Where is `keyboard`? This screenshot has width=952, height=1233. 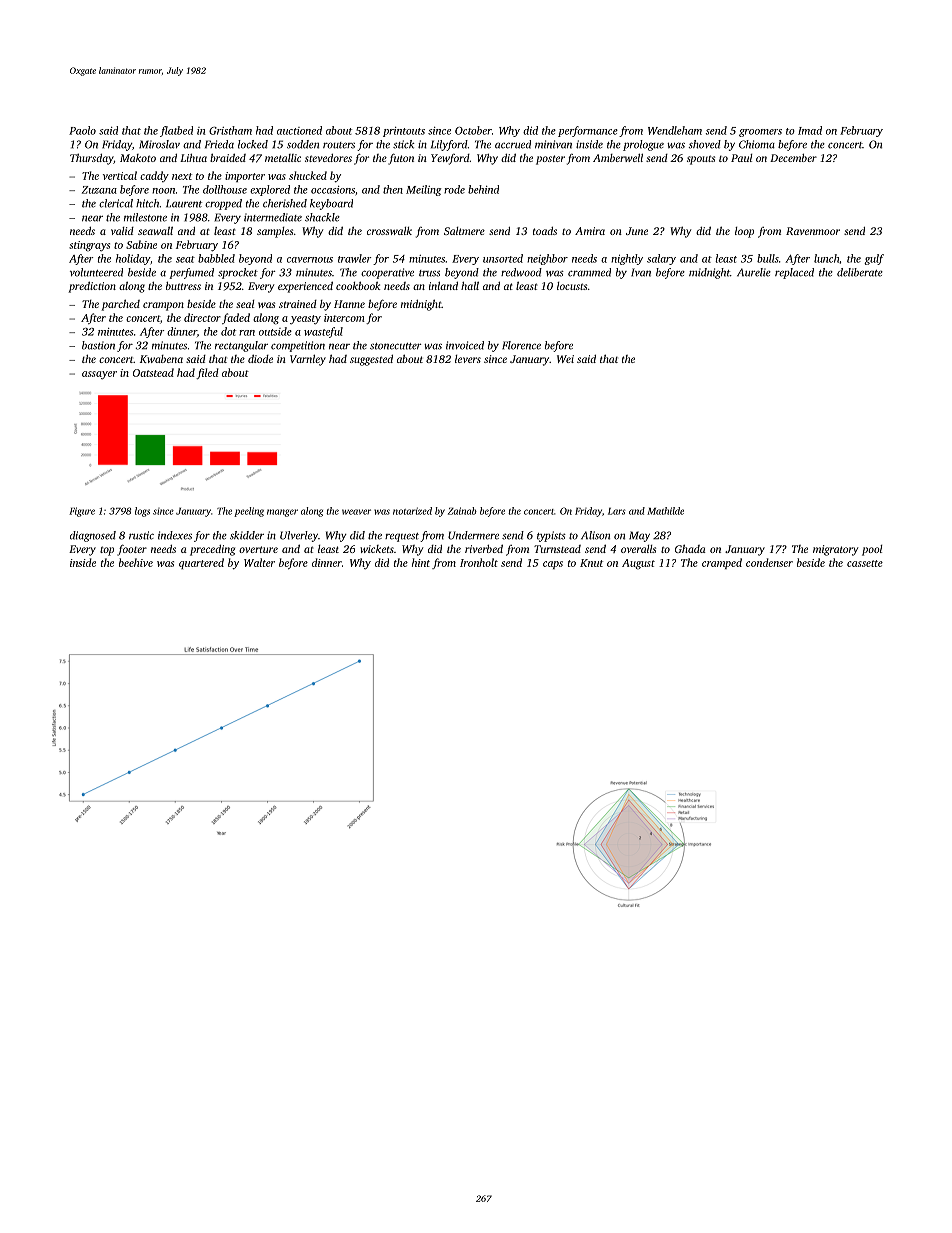
keyboard is located at coordinates (331, 204).
